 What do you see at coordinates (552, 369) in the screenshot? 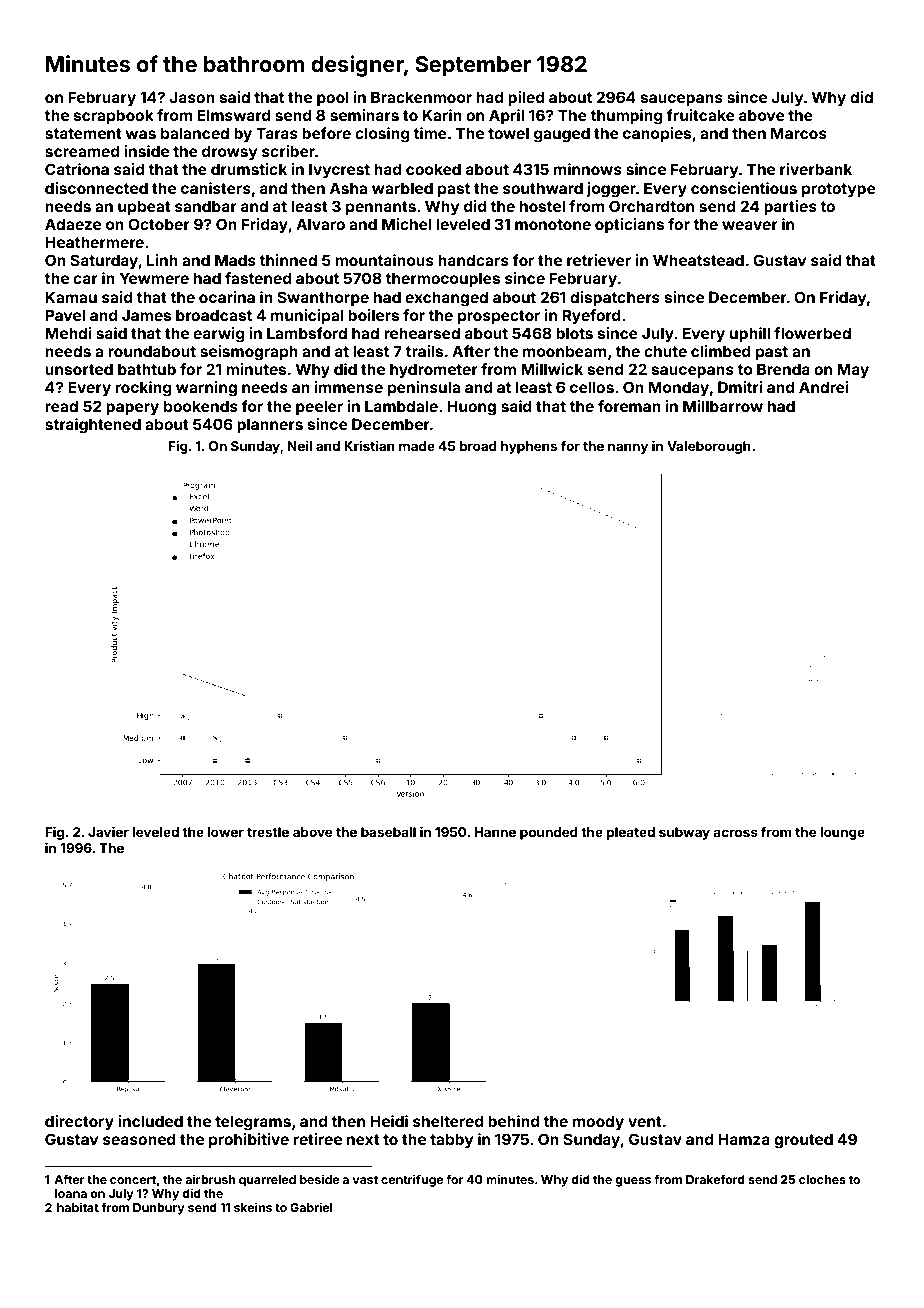
I see `Millwick` at bounding box center [552, 369].
